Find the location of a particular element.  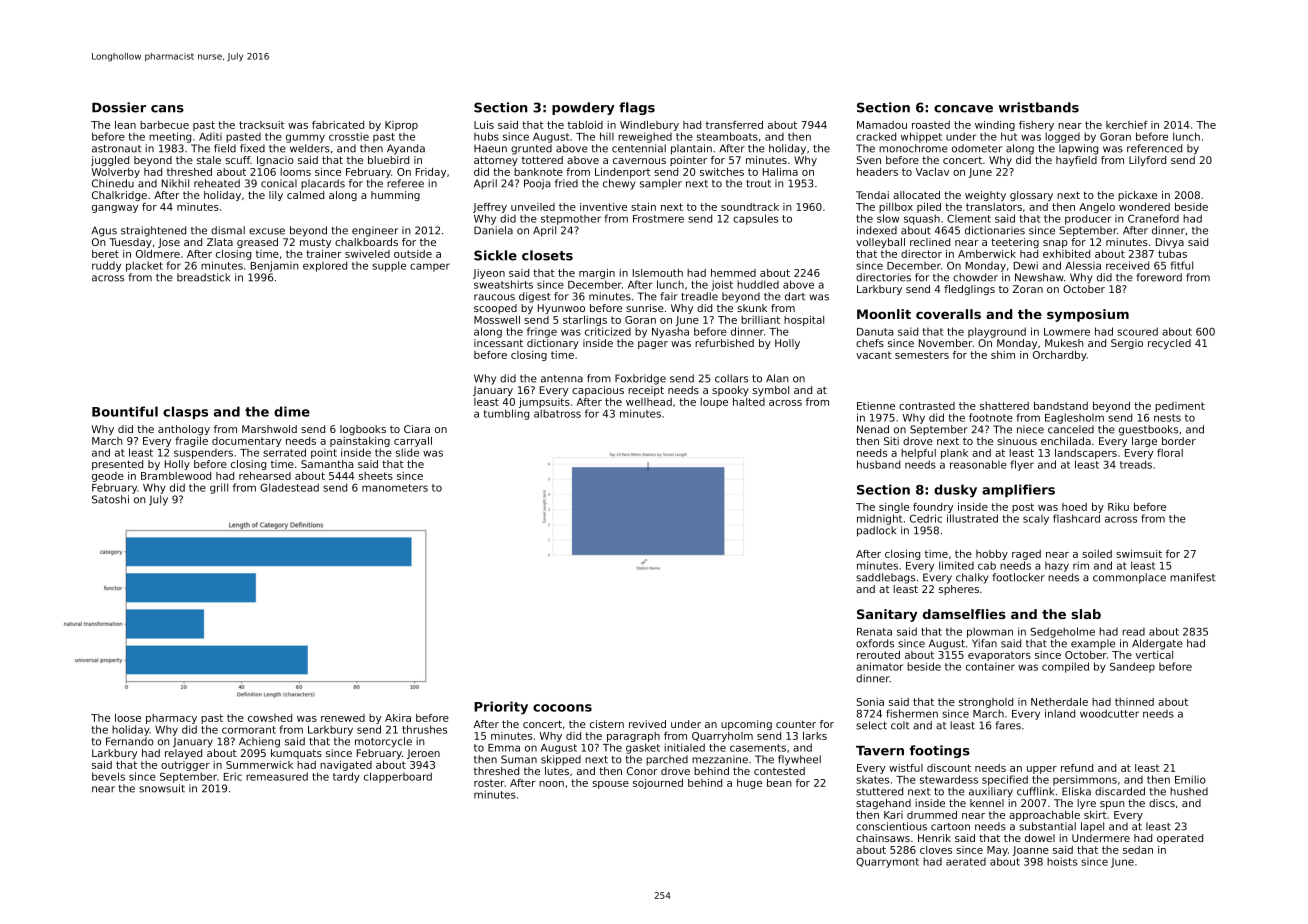

powdery is located at coordinates (583, 108).
